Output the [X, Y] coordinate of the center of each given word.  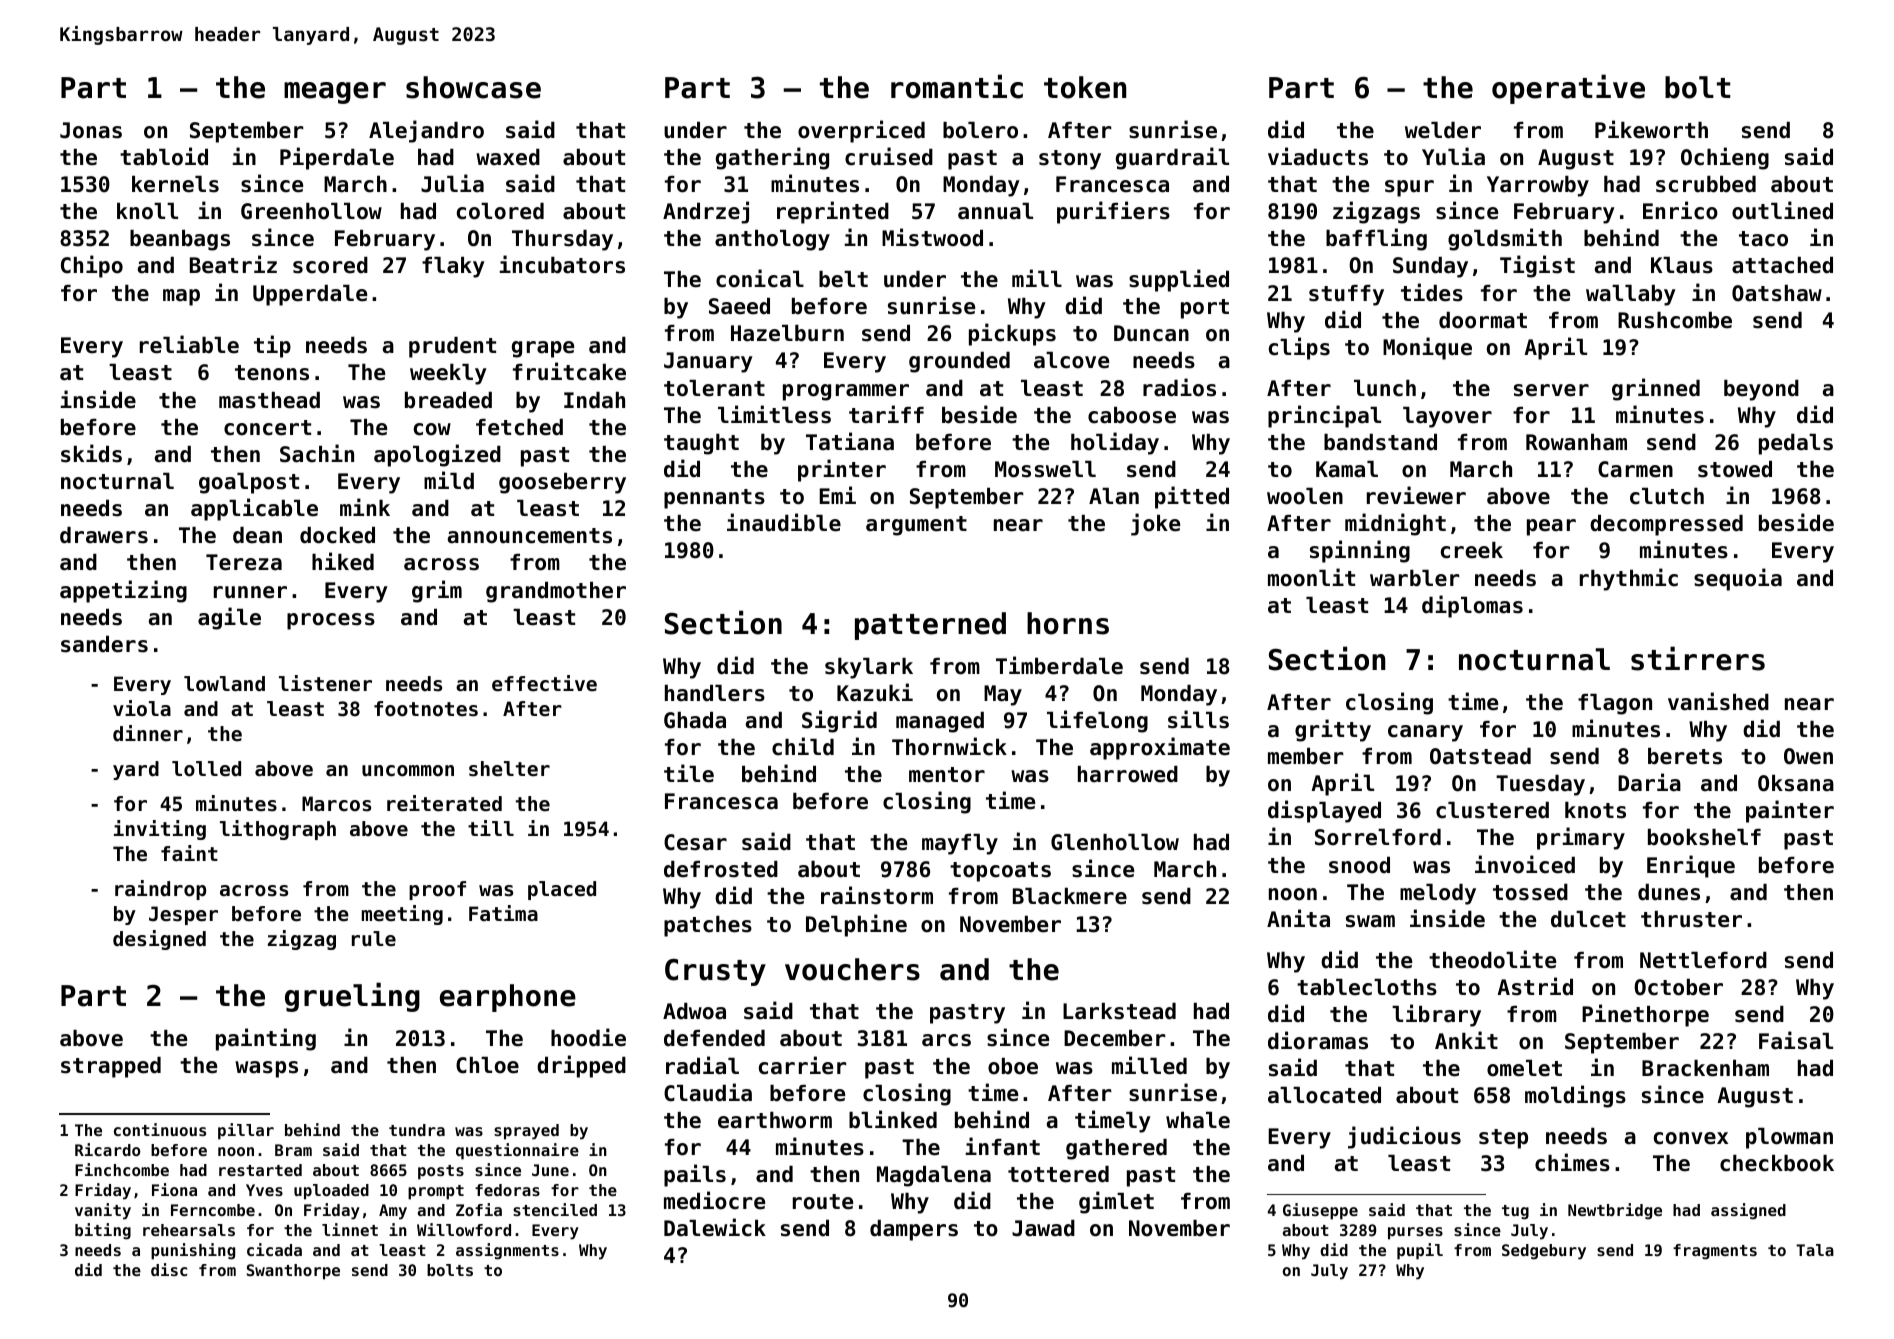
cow [432, 429]
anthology [772, 240]
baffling [1376, 239]
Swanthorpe [293, 1272]
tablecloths [1367, 987]
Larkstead [1119, 1011]
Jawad [1043, 1228]
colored [500, 211]
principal [1324, 416]
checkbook [1777, 1163]
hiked [343, 561]
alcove [1071, 360]
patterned [930, 626]
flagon [1615, 704]
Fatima [503, 913]
